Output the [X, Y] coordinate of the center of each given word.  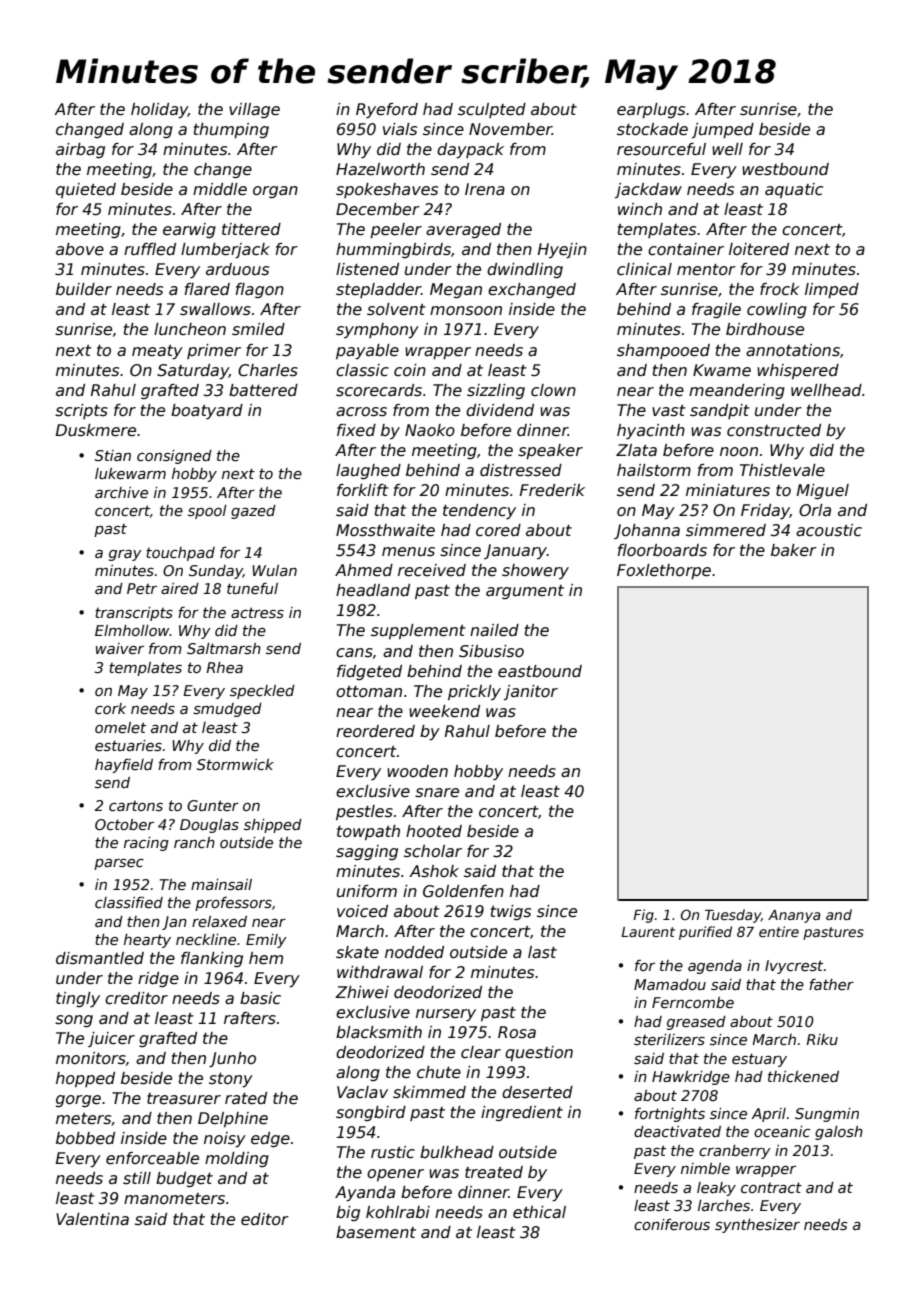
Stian [113, 455]
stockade [652, 129]
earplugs [651, 110]
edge [270, 1139]
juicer [111, 1039]
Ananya [794, 916]
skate [357, 952]
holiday [159, 111]
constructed [774, 430]
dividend [500, 410]
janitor [531, 692]
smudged [227, 710]
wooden [417, 771]
